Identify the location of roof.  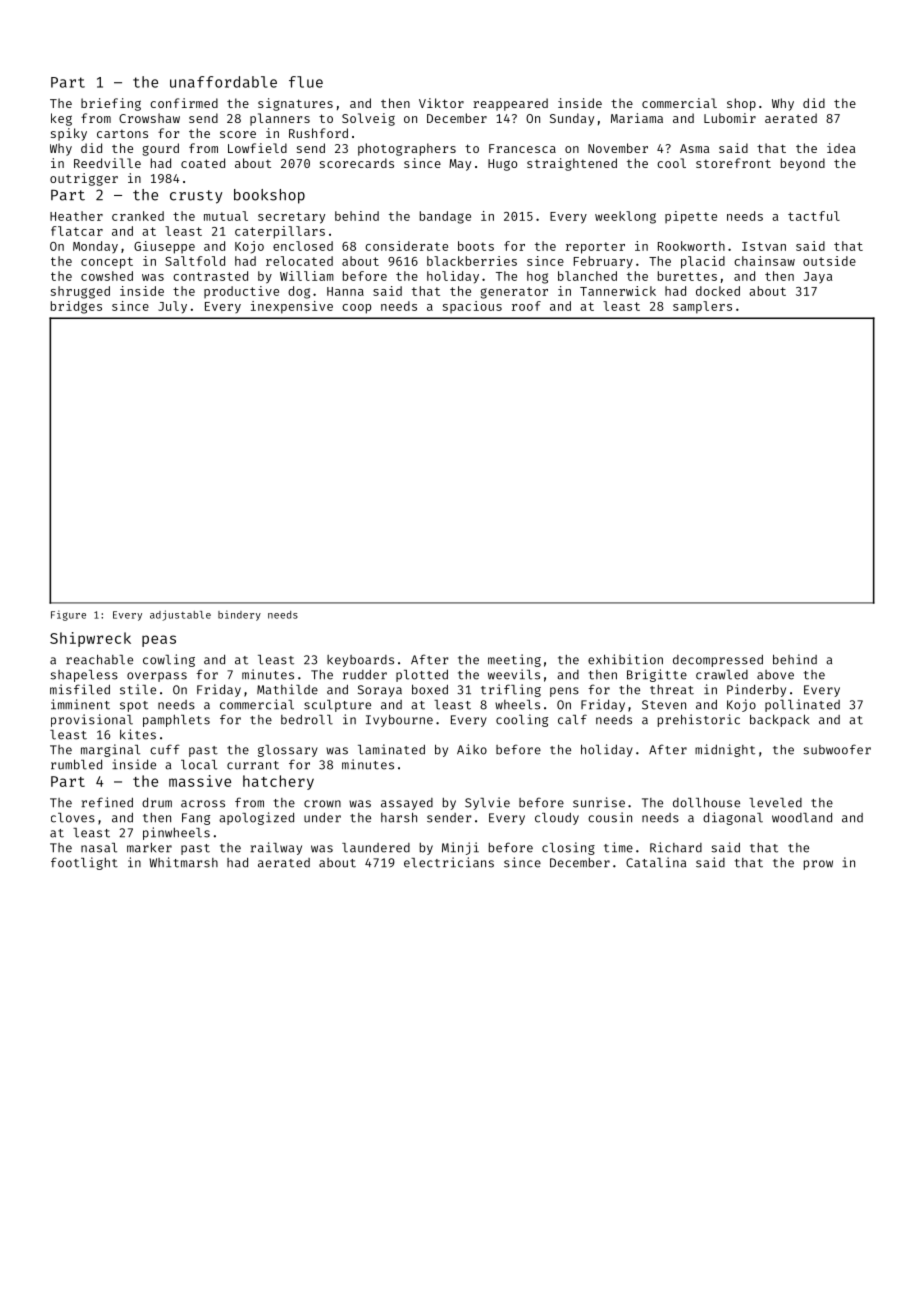
(526, 306).
